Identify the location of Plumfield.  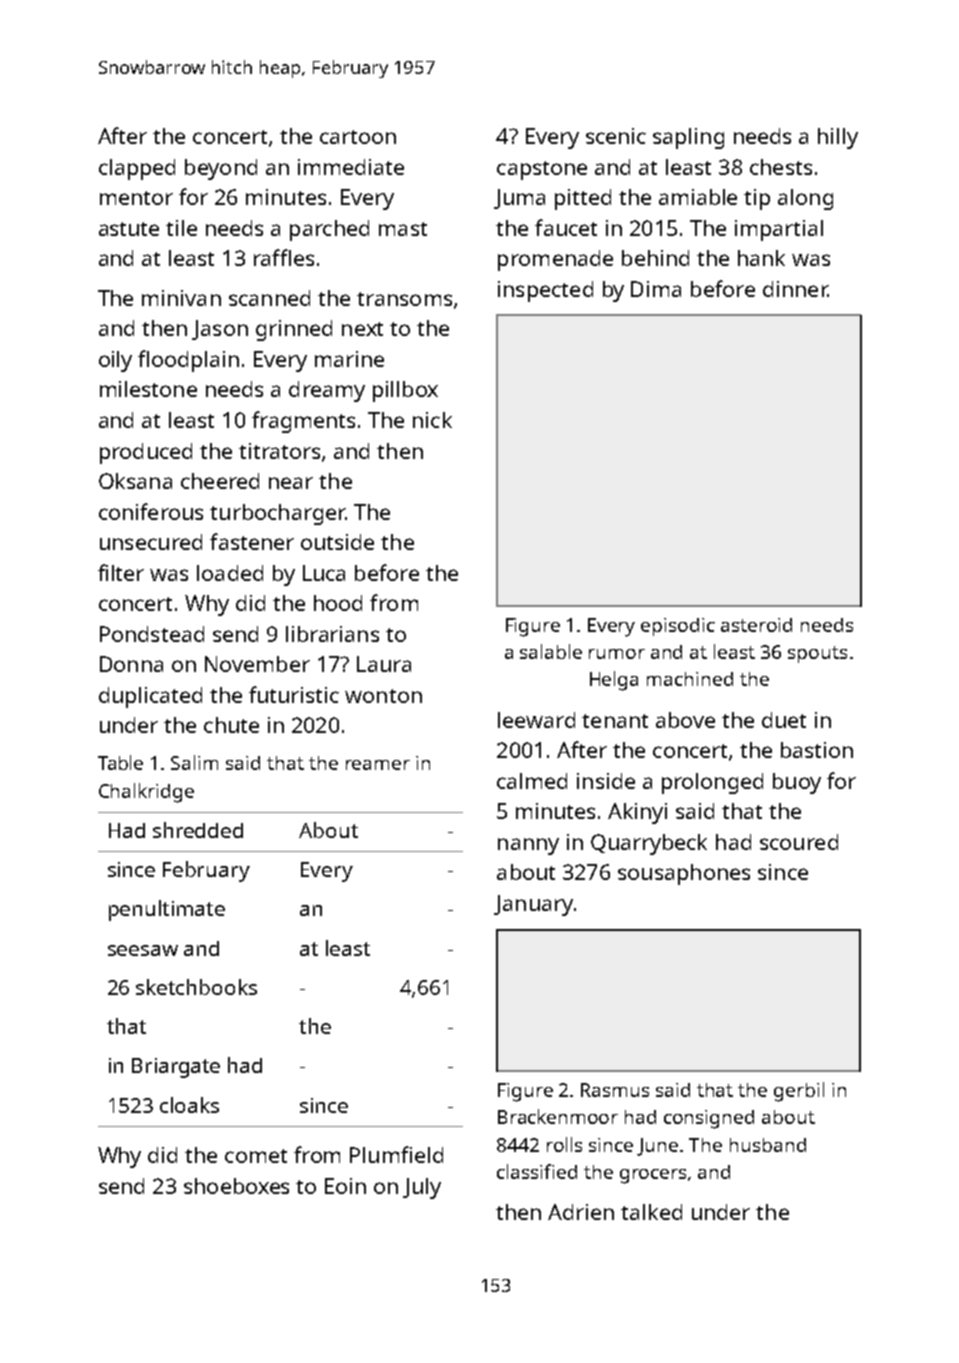
(396, 1154).
